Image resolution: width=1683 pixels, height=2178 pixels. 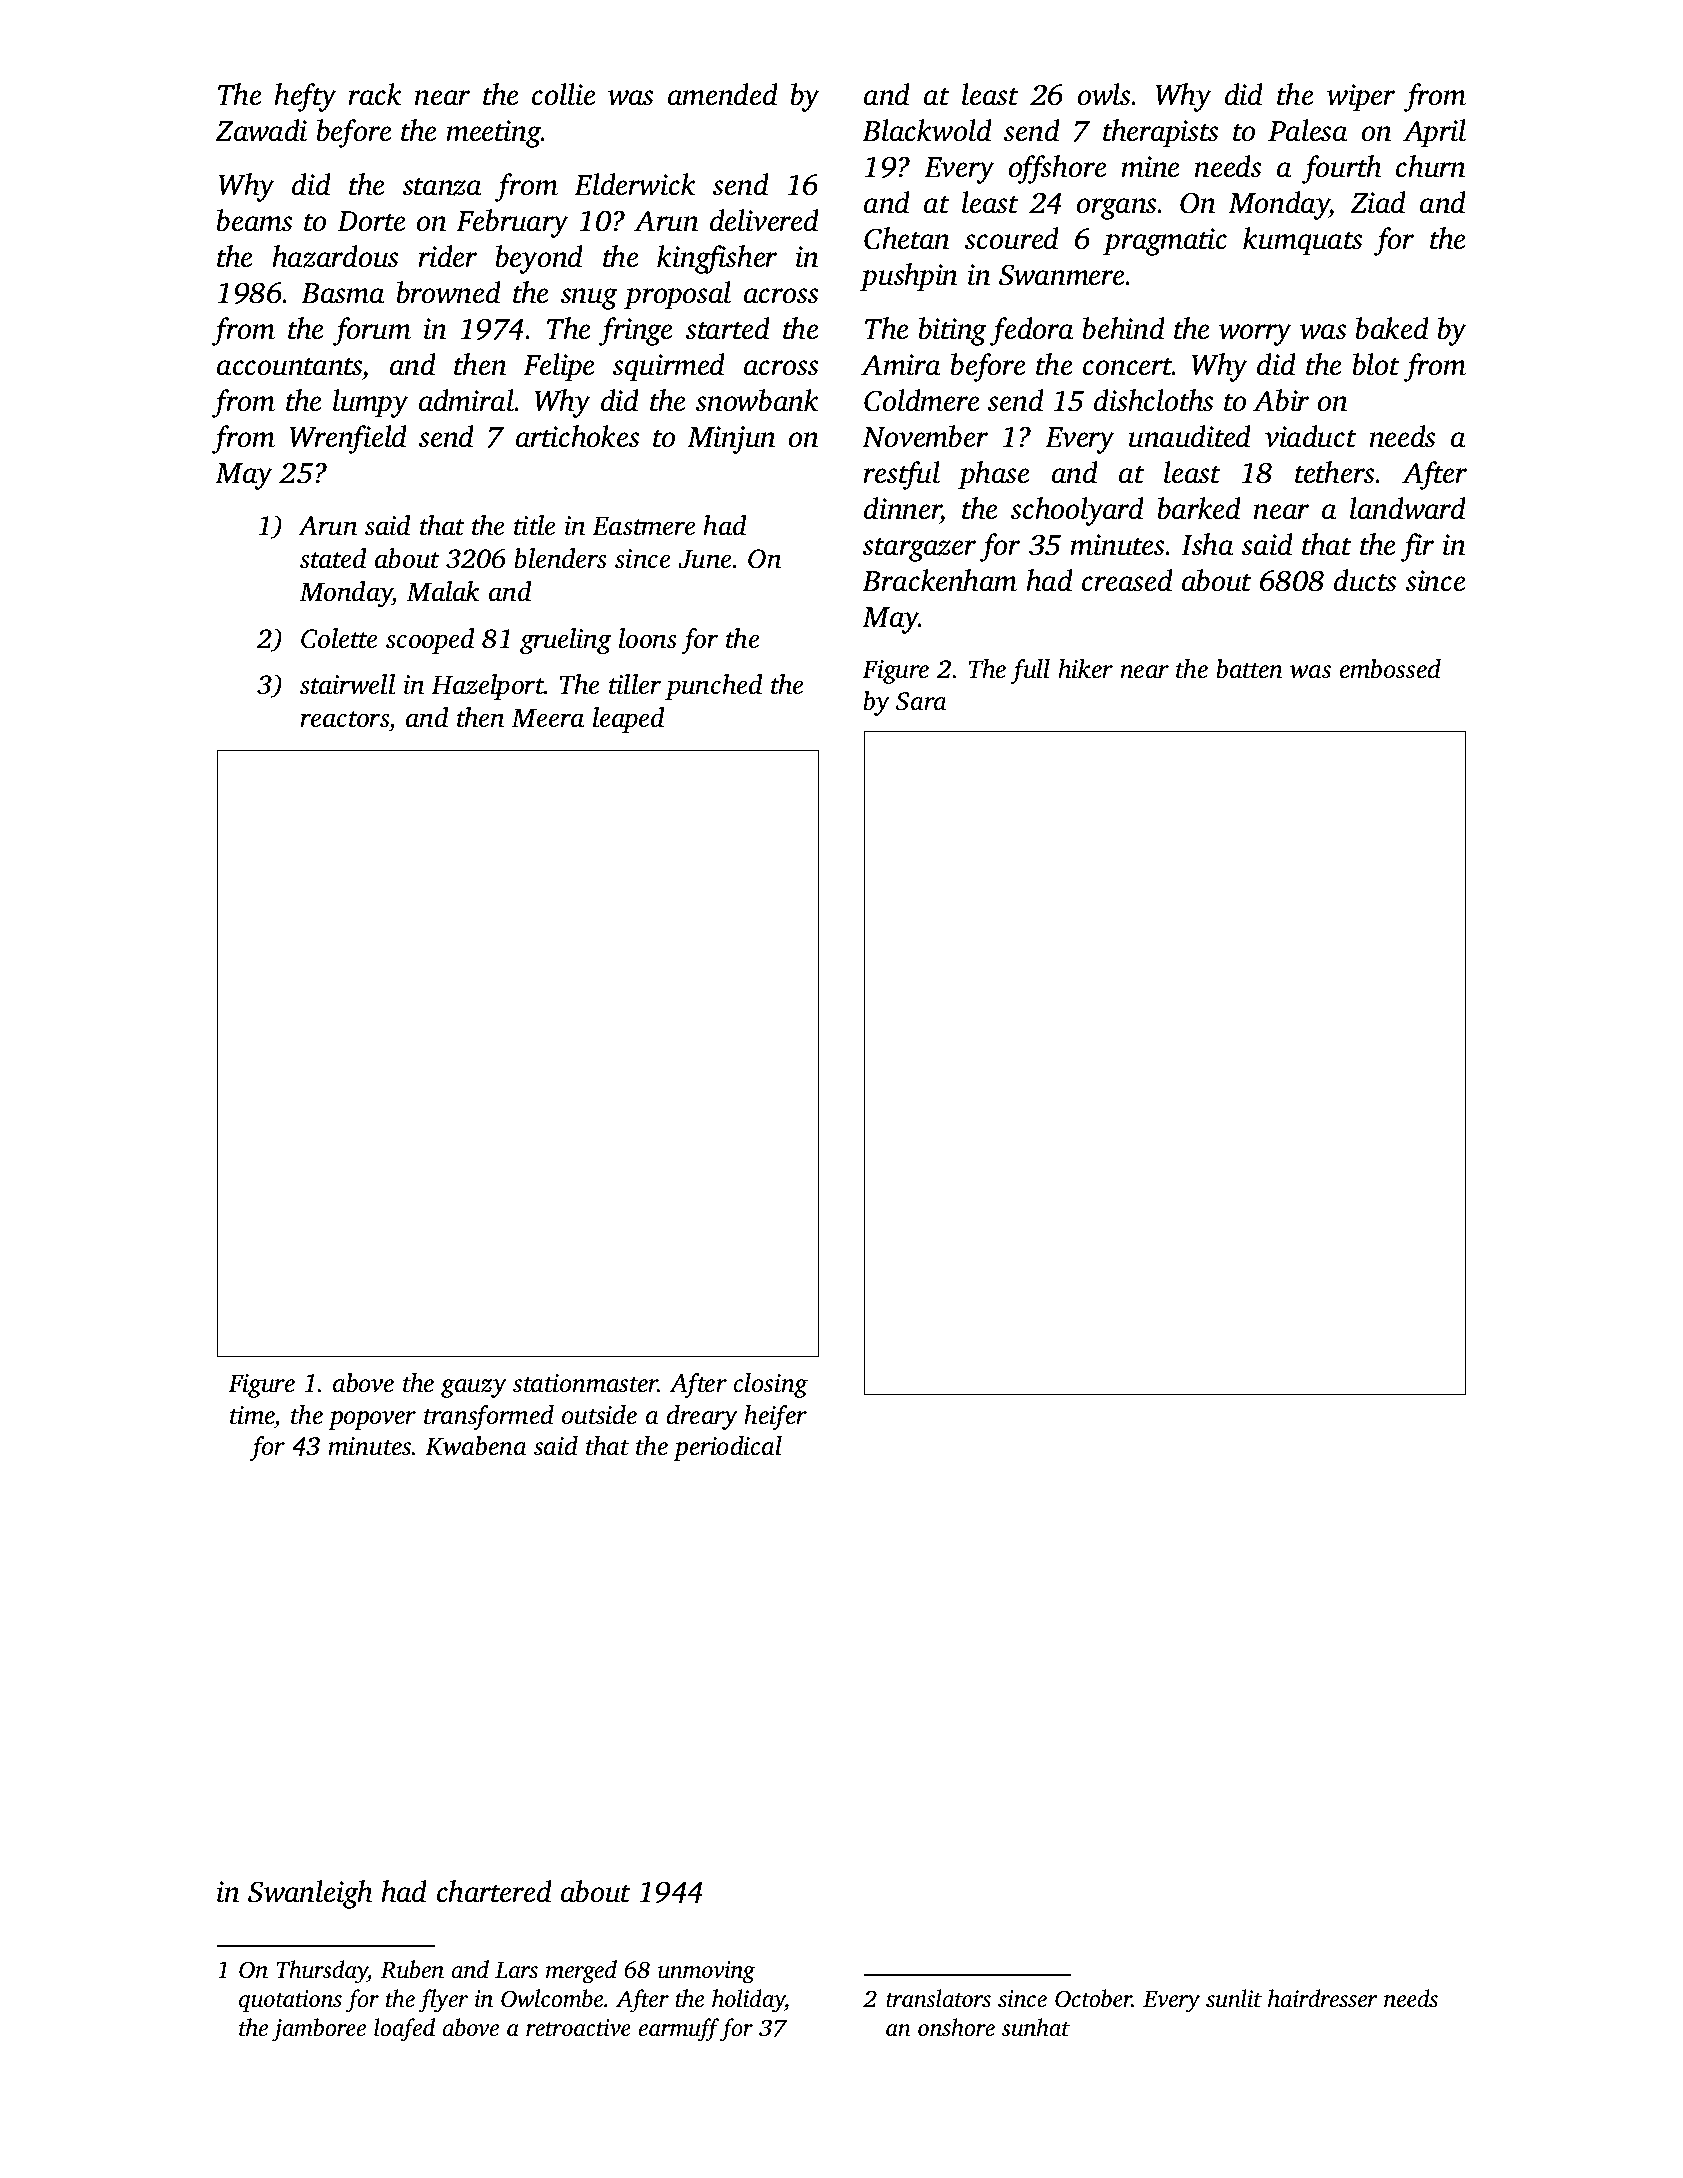 I want to click on hairdresser, so click(x=1323, y=1998).
